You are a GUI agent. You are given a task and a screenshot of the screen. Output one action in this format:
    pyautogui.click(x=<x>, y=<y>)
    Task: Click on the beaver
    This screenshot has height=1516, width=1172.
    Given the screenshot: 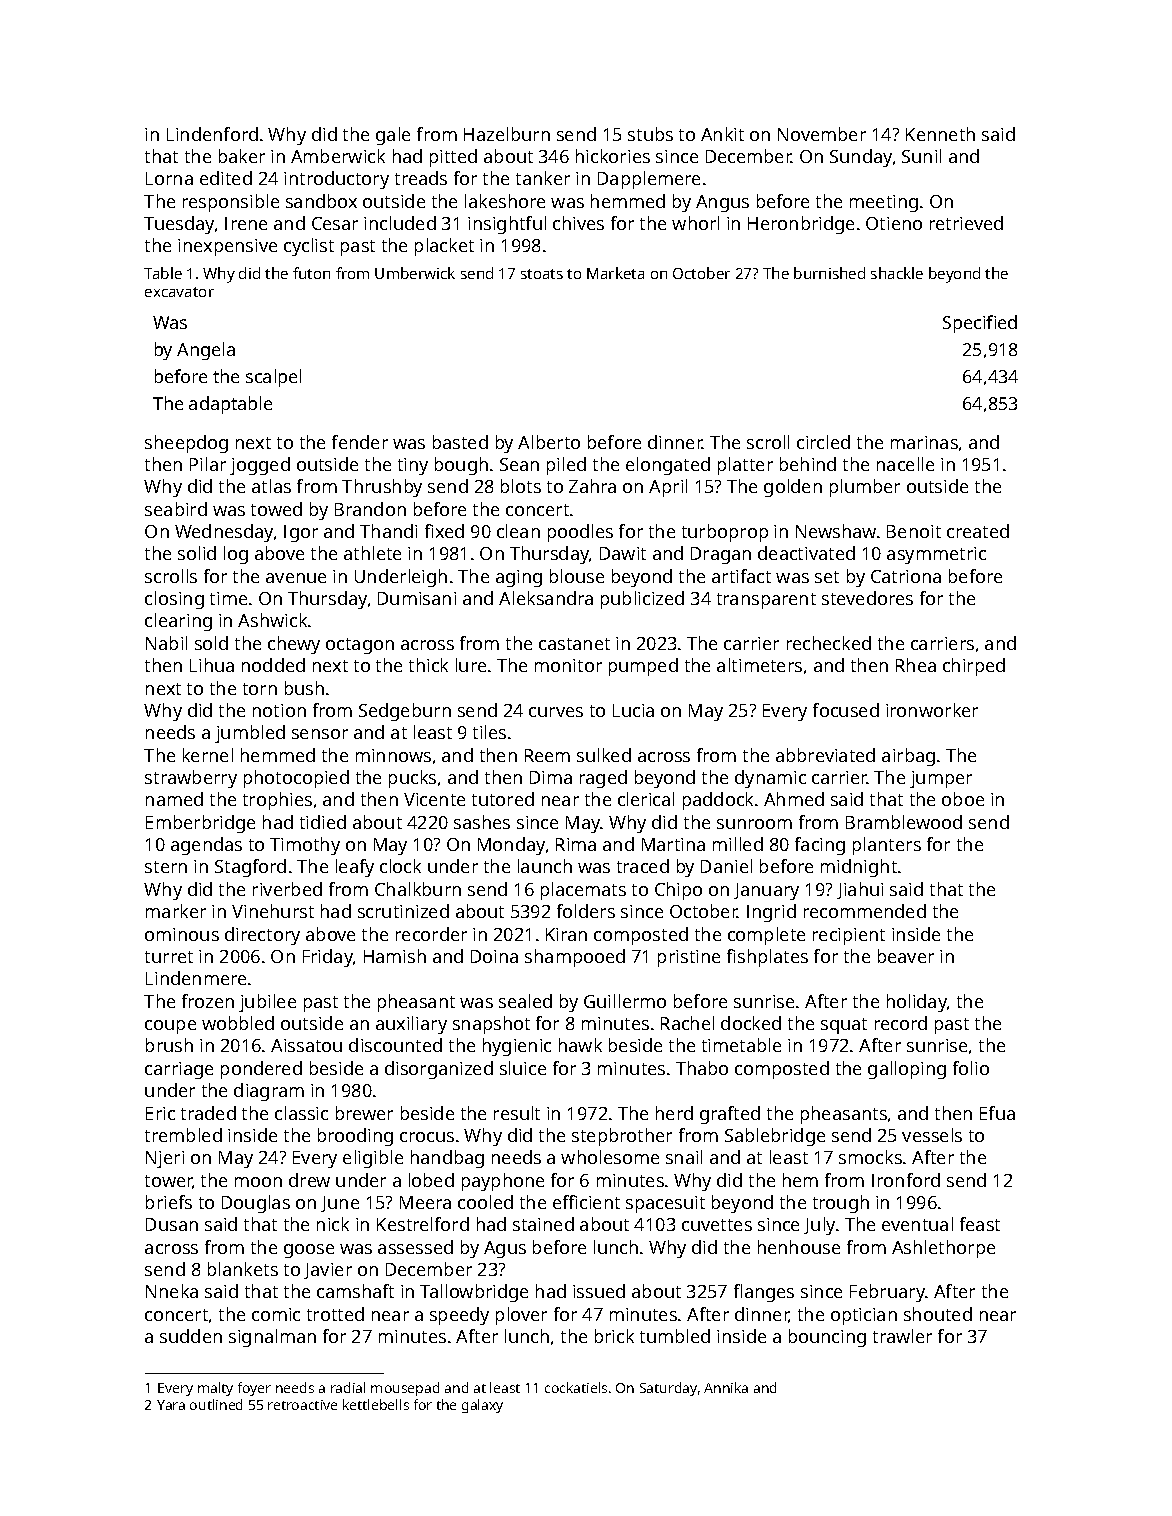 What is the action you would take?
    pyautogui.click(x=906, y=956)
